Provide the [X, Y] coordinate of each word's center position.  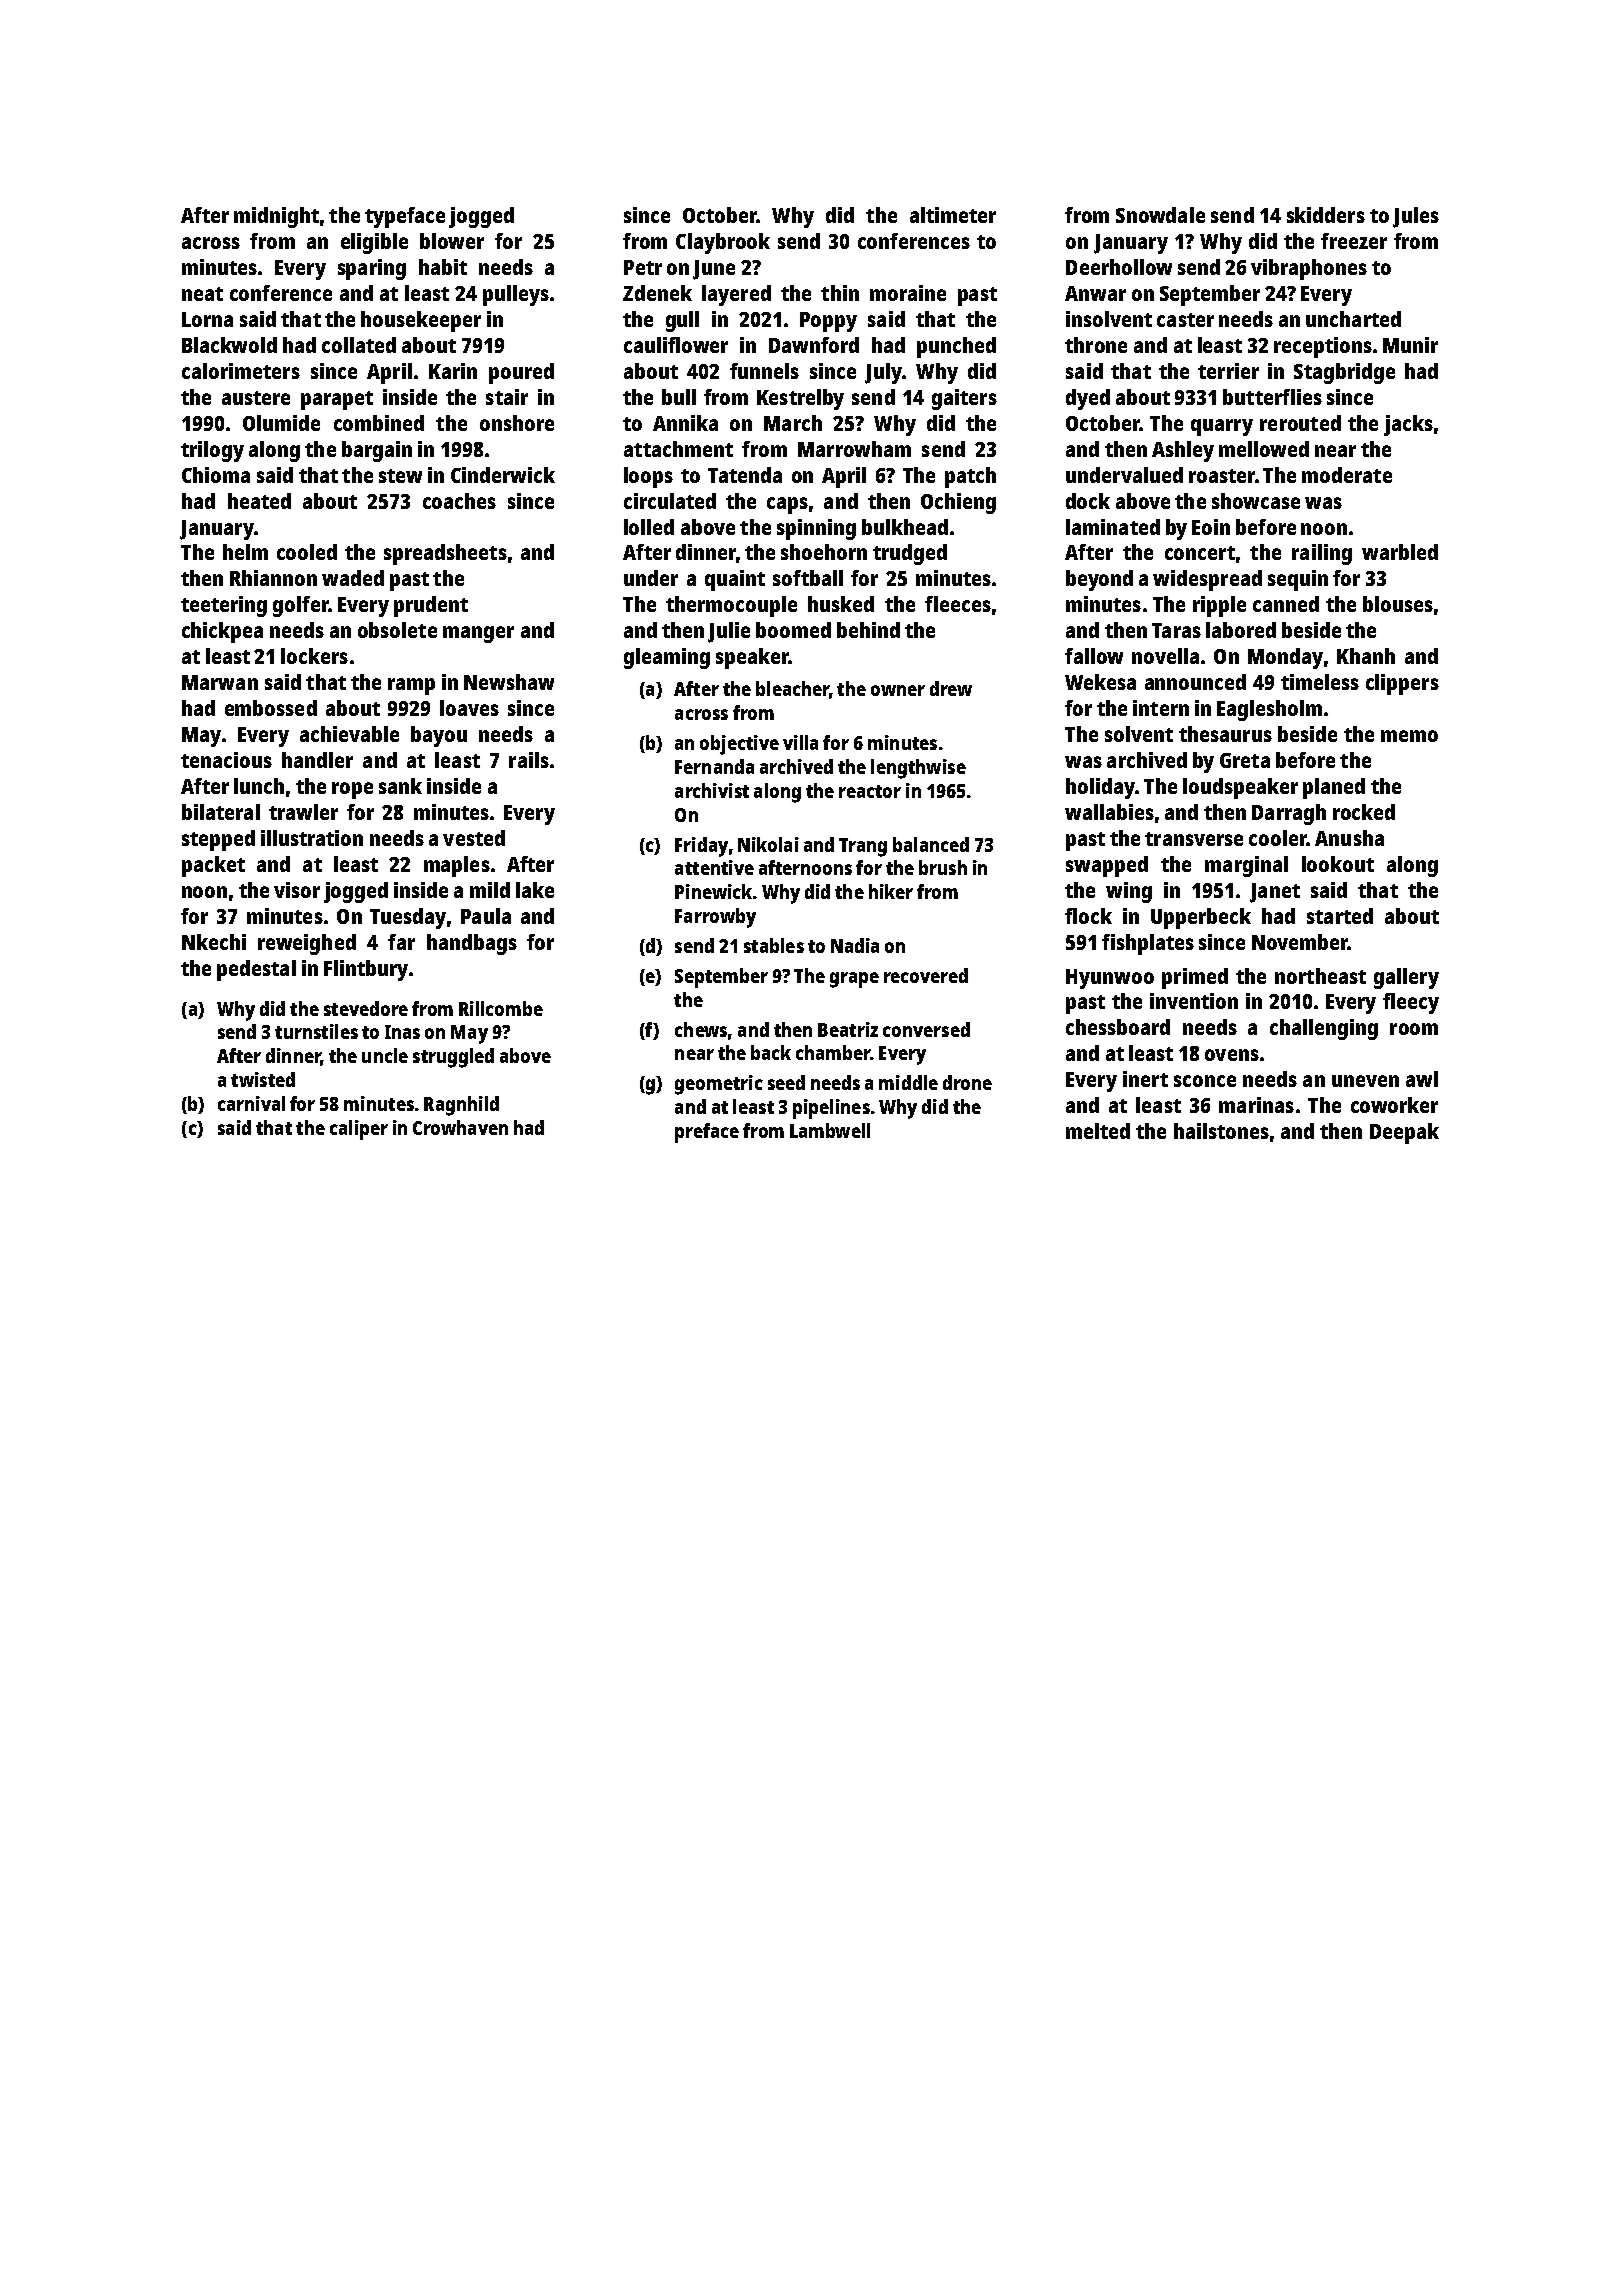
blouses [1398, 604]
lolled [649, 527]
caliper [359, 1130]
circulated [670, 501]
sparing [372, 269]
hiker [891, 891]
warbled [1400, 552]
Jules [1416, 217]
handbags [472, 944]
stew [400, 476]
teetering [224, 606]
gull [682, 321]
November [1300, 942]
